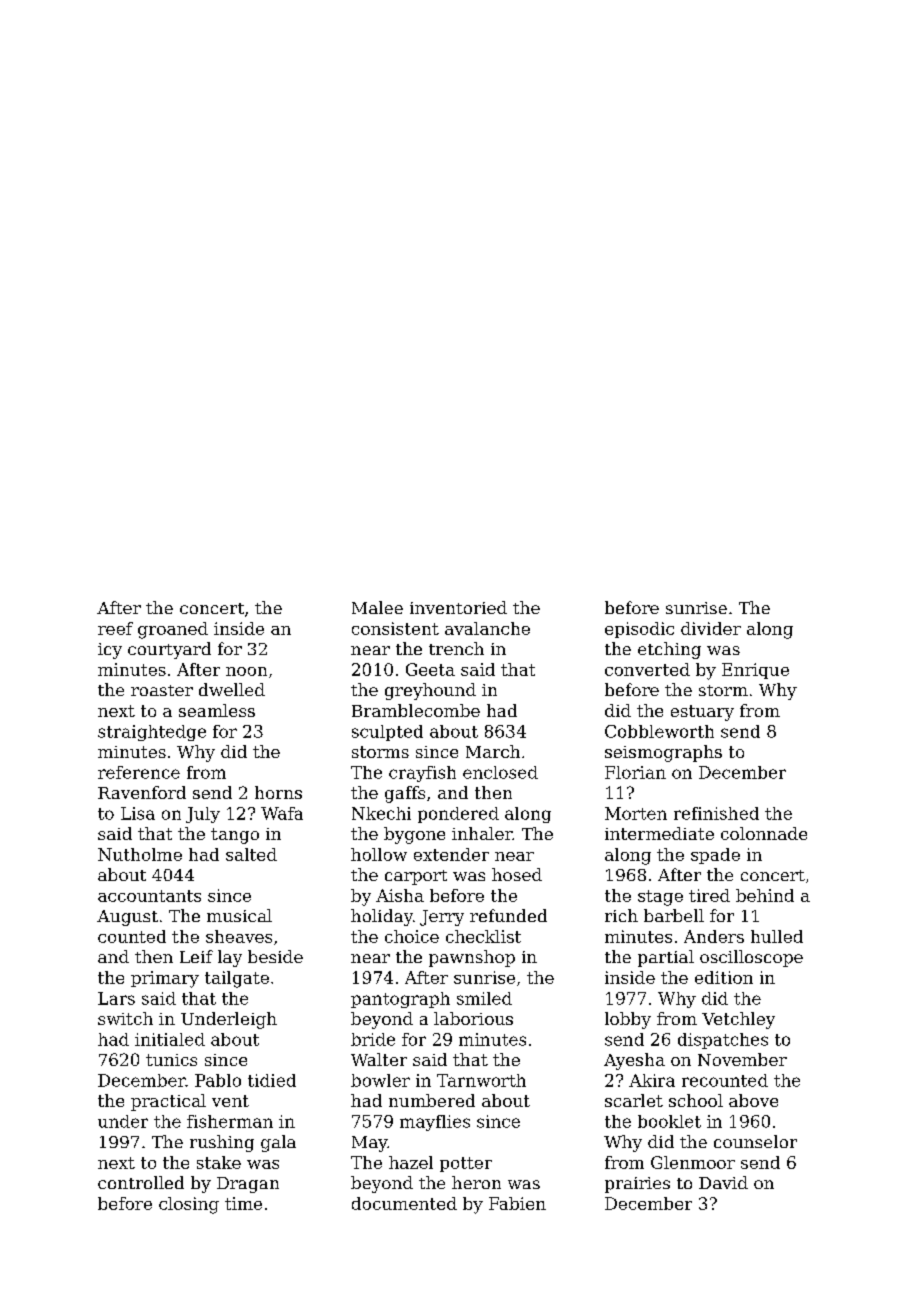 Image resolution: width=908 pixels, height=1316 pixels. What do you see at coordinates (170, 1039) in the page?
I see `initialed` at bounding box center [170, 1039].
